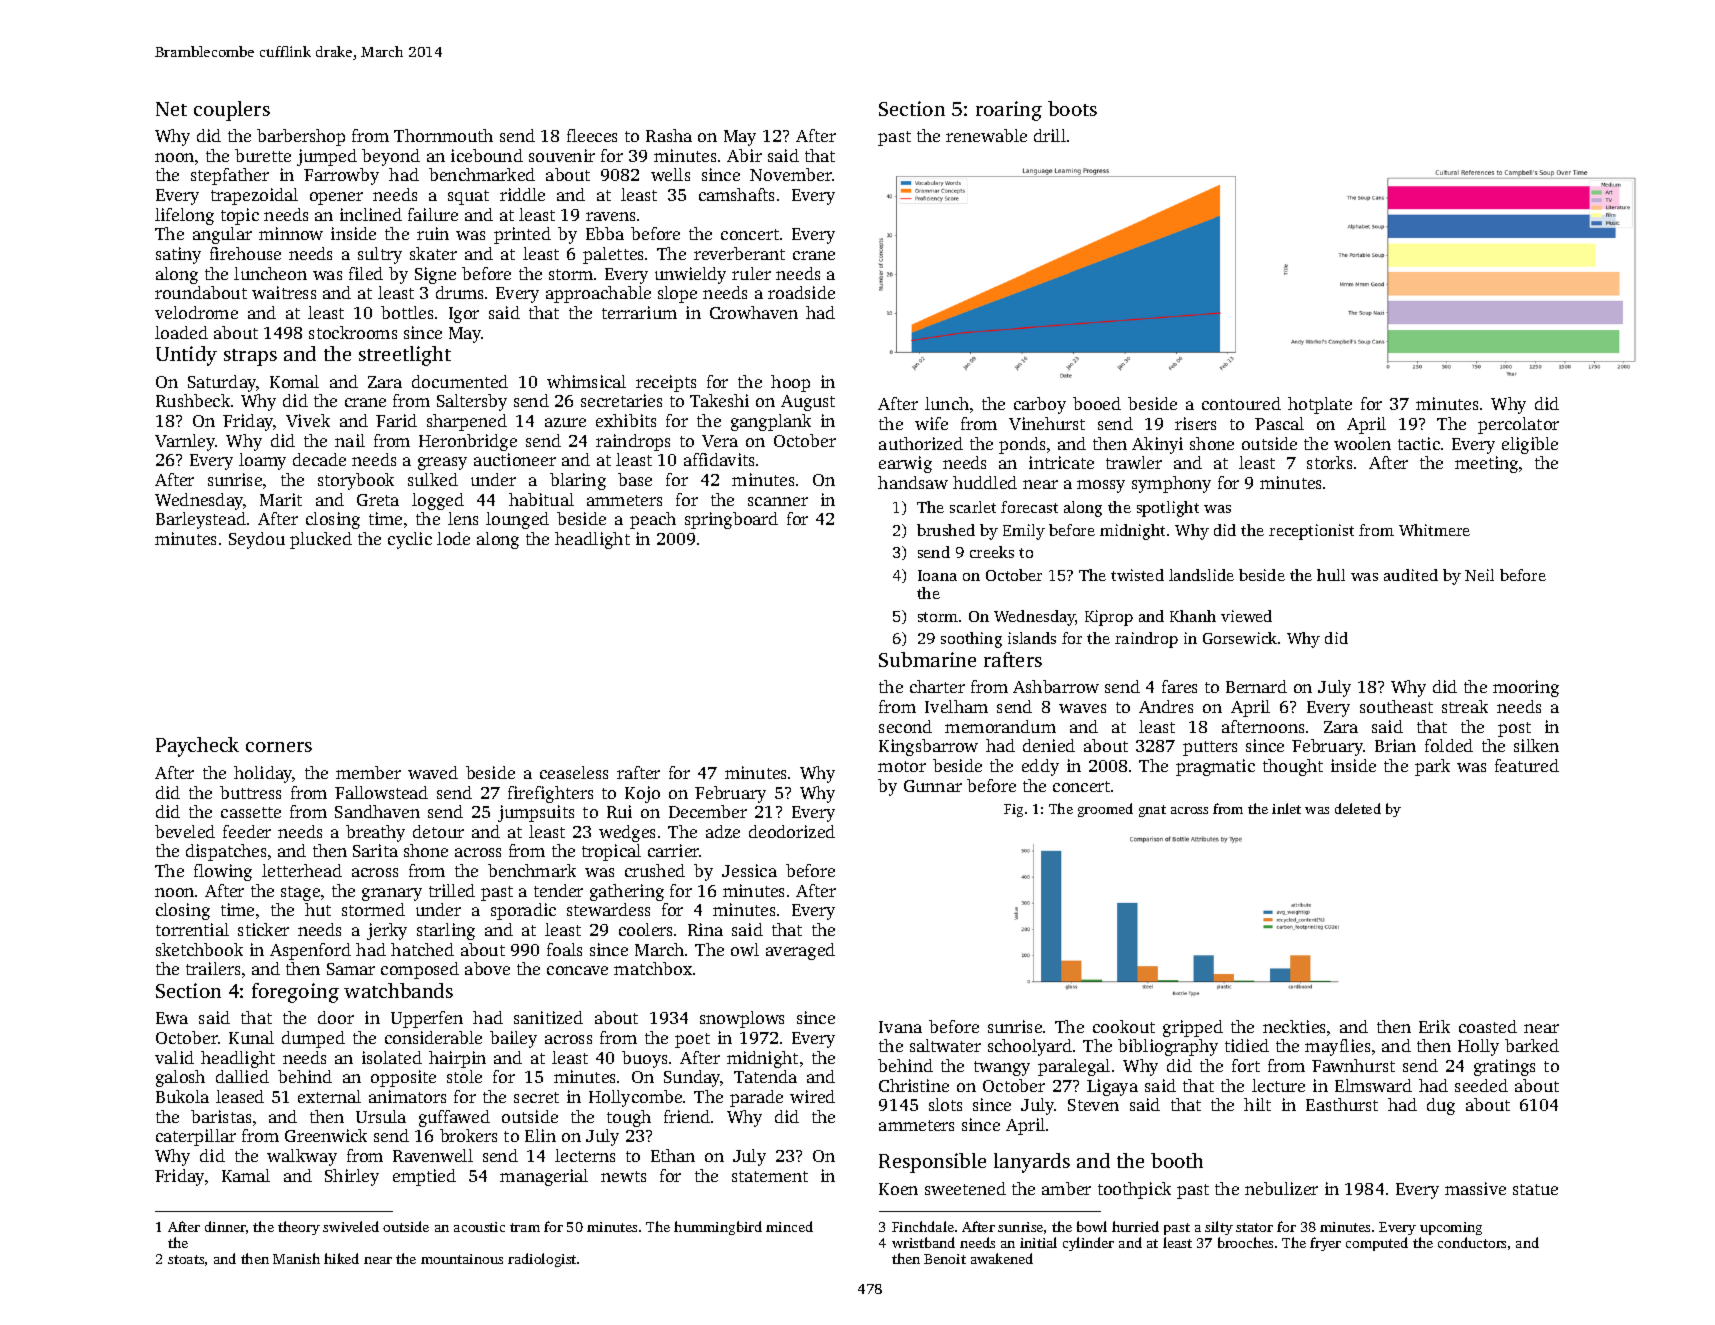 This image has width=1715, height=1325. Describe the element at coordinates (391, 157) in the image. I see `beyond` at that location.
